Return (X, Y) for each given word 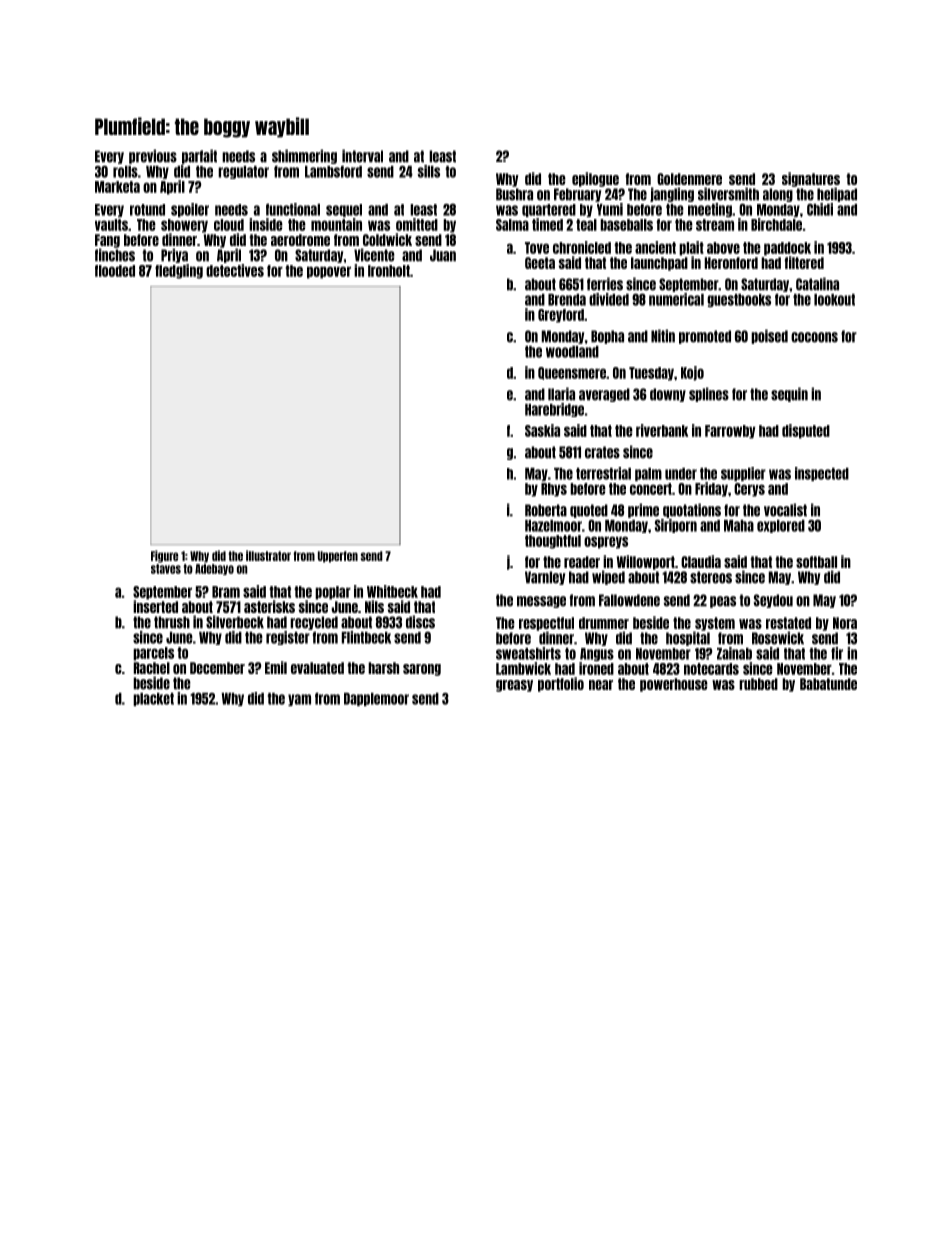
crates (602, 452)
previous (153, 156)
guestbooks (739, 300)
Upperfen (338, 557)
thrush (172, 622)
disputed (806, 431)
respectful (546, 624)
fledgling (179, 271)
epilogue (595, 179)
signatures (811, 179)
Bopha (607, 337)
